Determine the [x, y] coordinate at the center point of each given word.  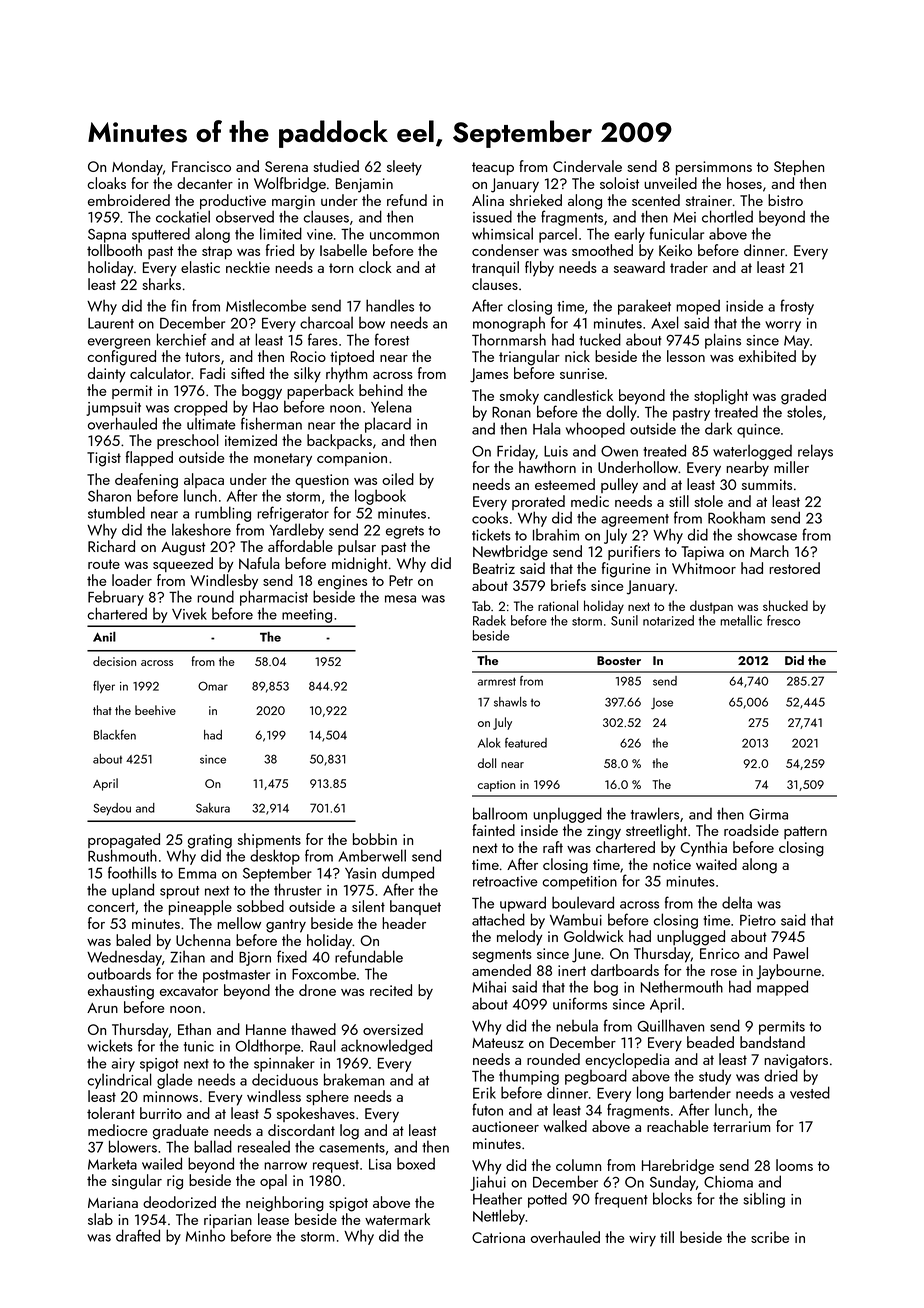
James [489, 375]
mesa [400, 599]
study [715, 1077]
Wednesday [124, 958]
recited [391, 990]
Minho [205, 1236]
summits [767, 484]
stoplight [721, 397]
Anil [104, 637]
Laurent [111, 323]
